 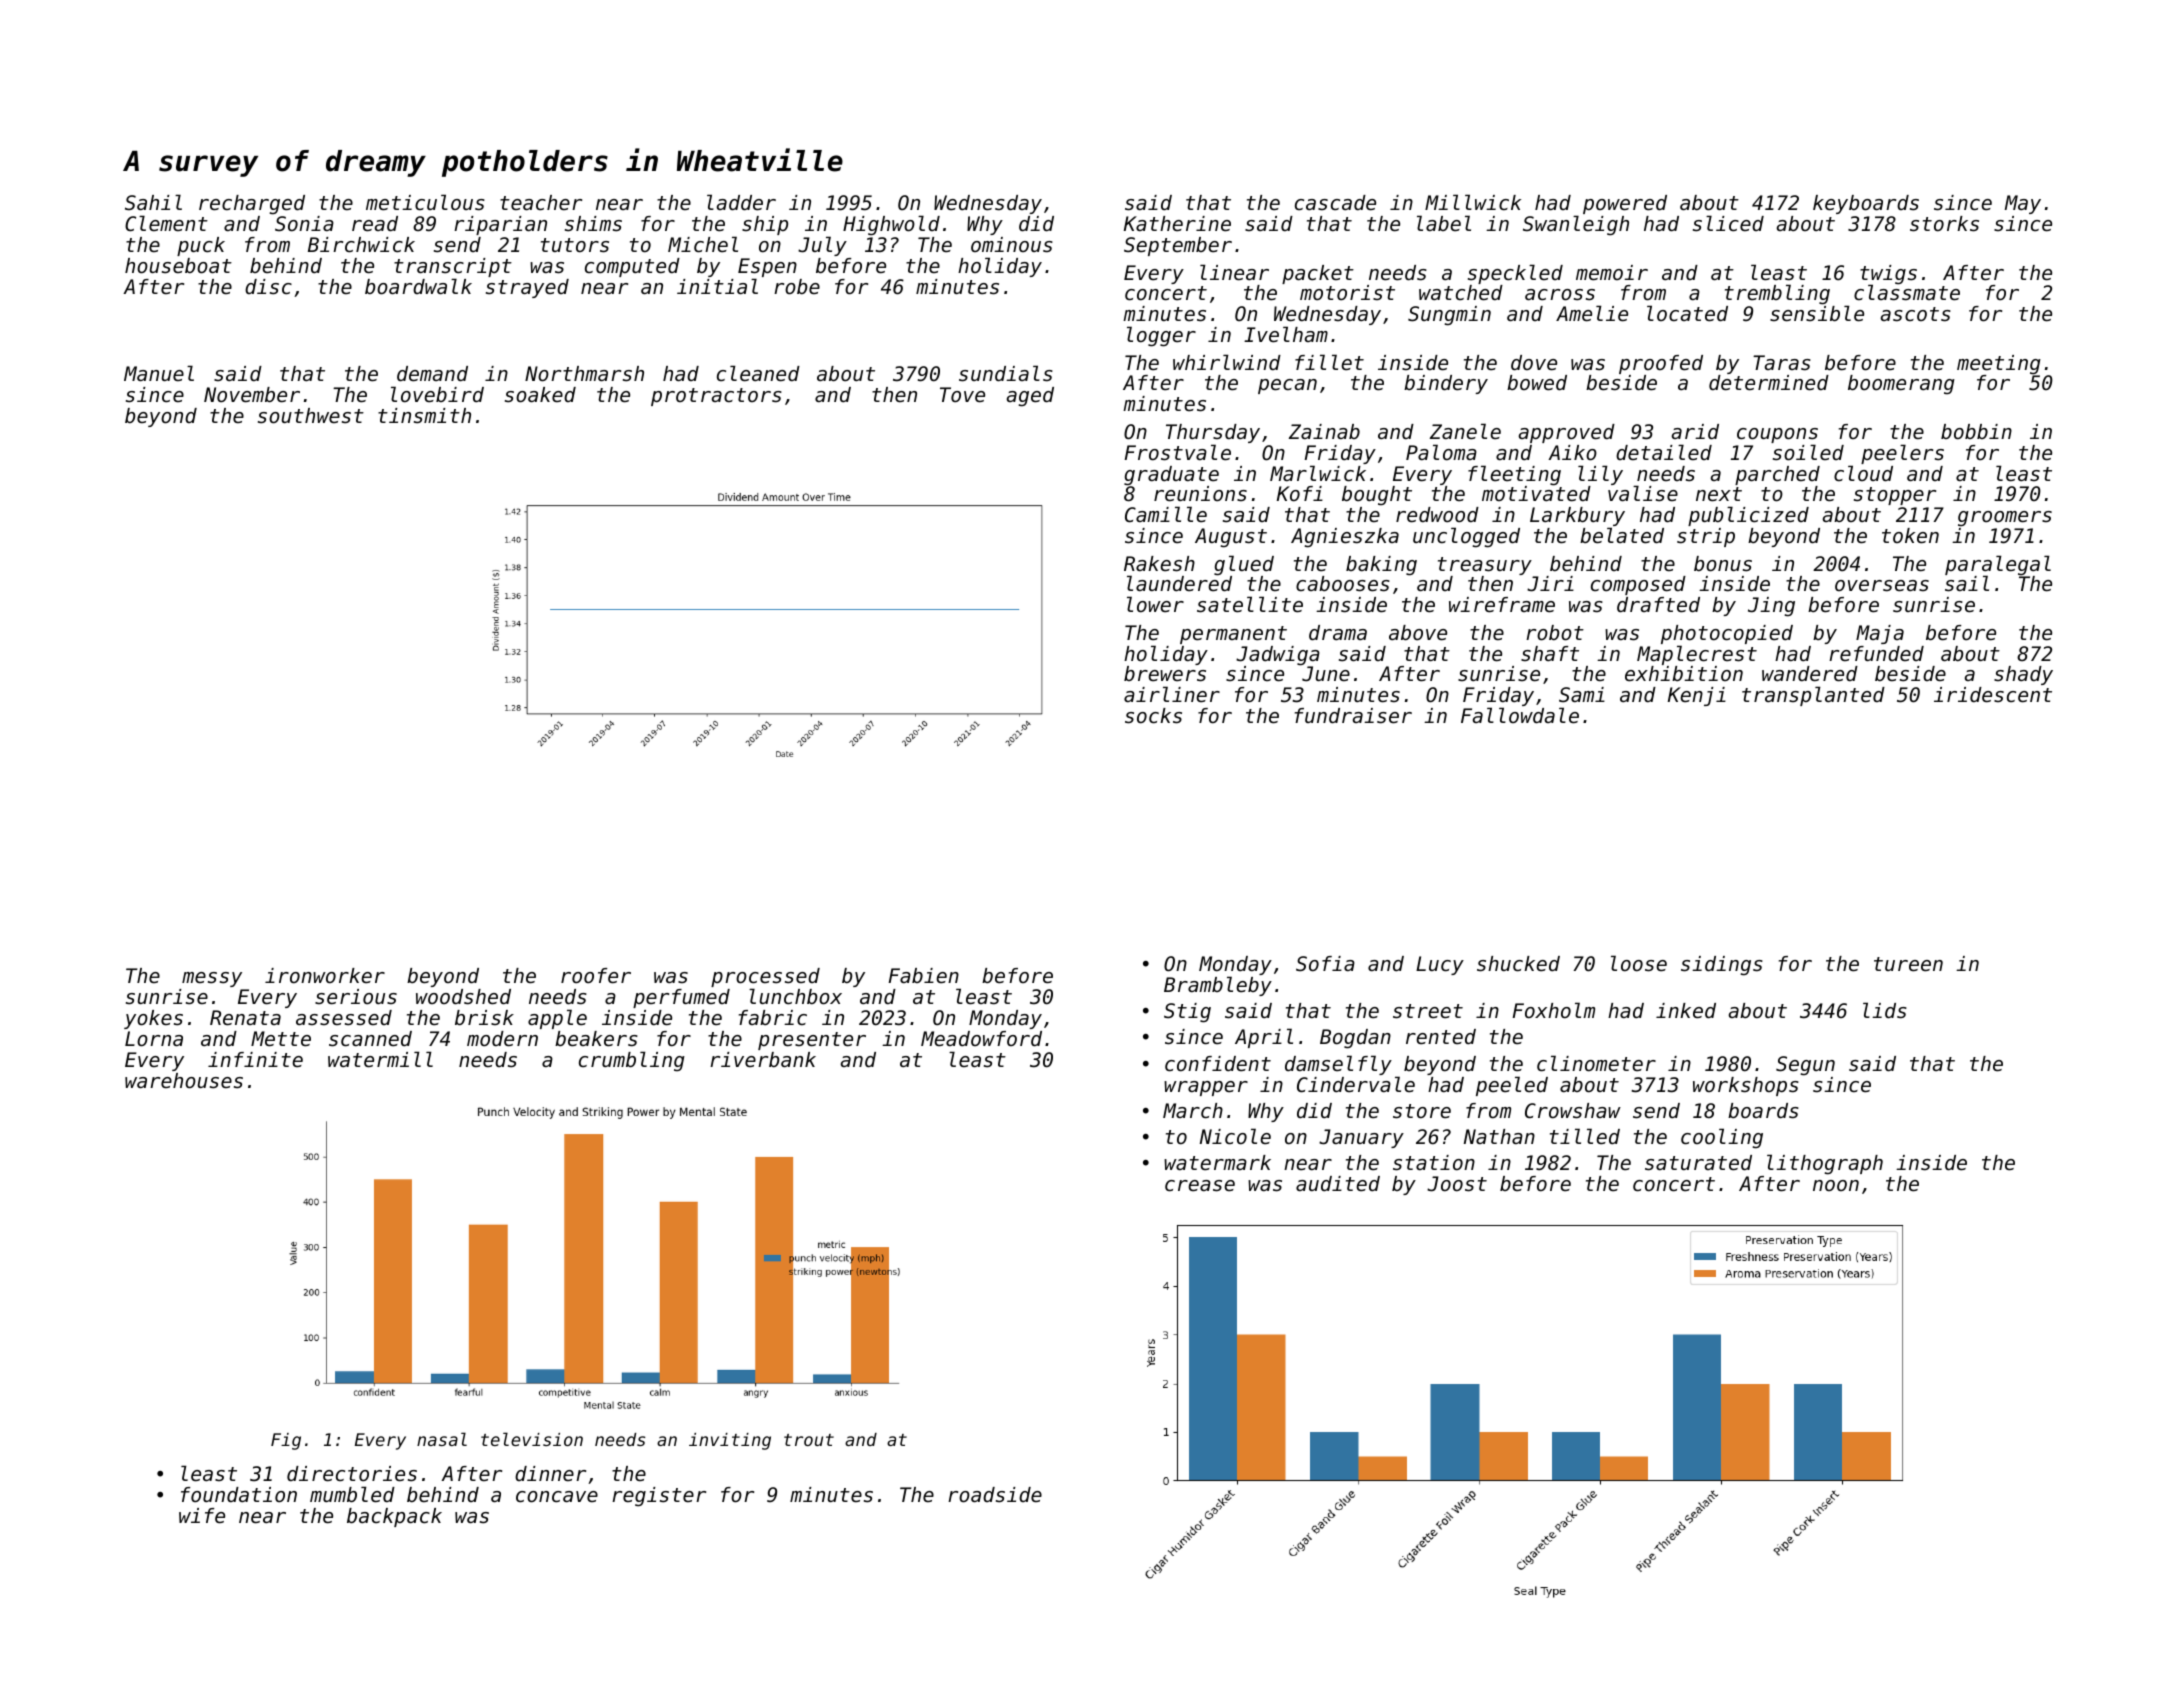 I want to click on fundraiser, so click(x=1353, y=716).
